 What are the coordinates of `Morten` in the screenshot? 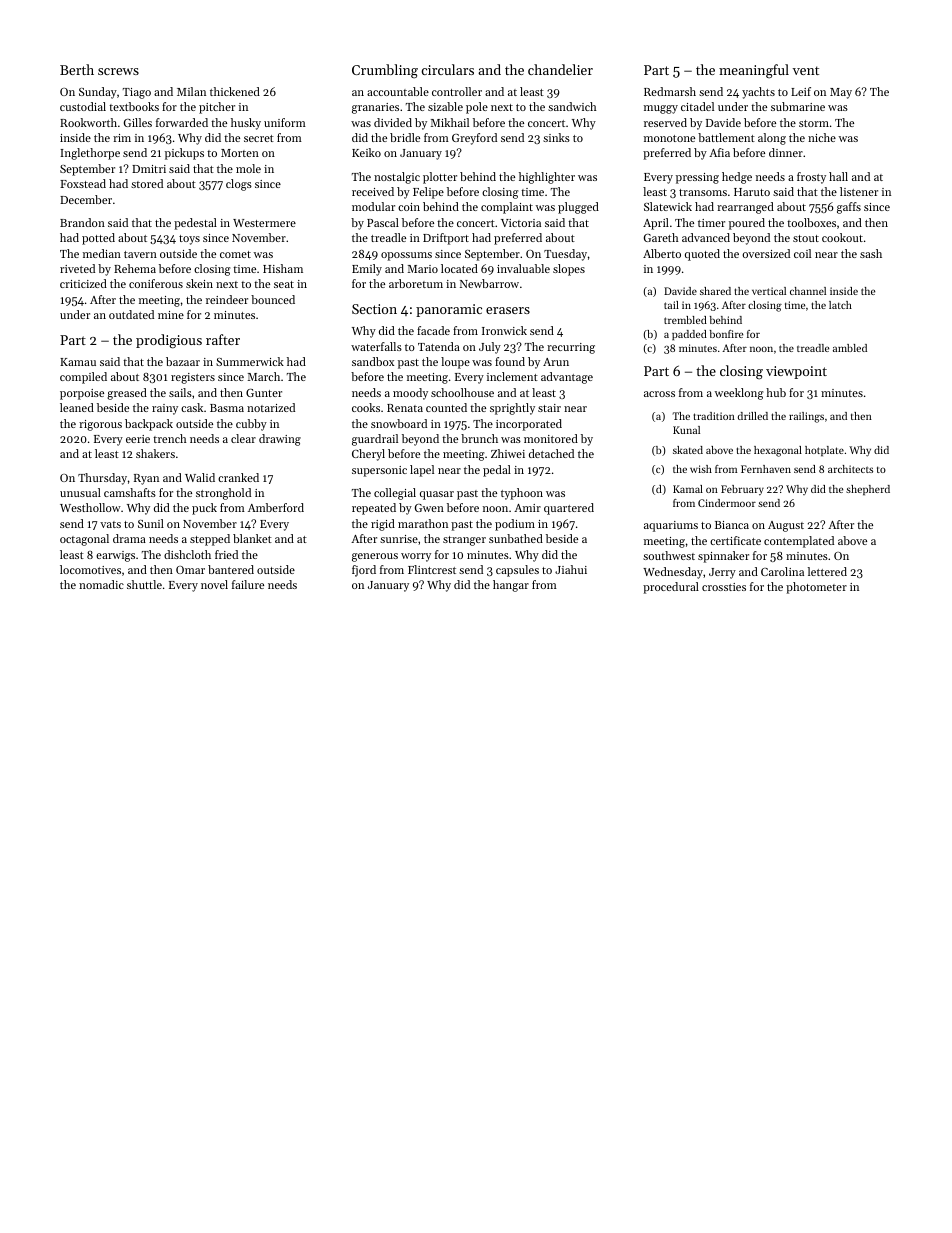 It's located at (240, 153).
